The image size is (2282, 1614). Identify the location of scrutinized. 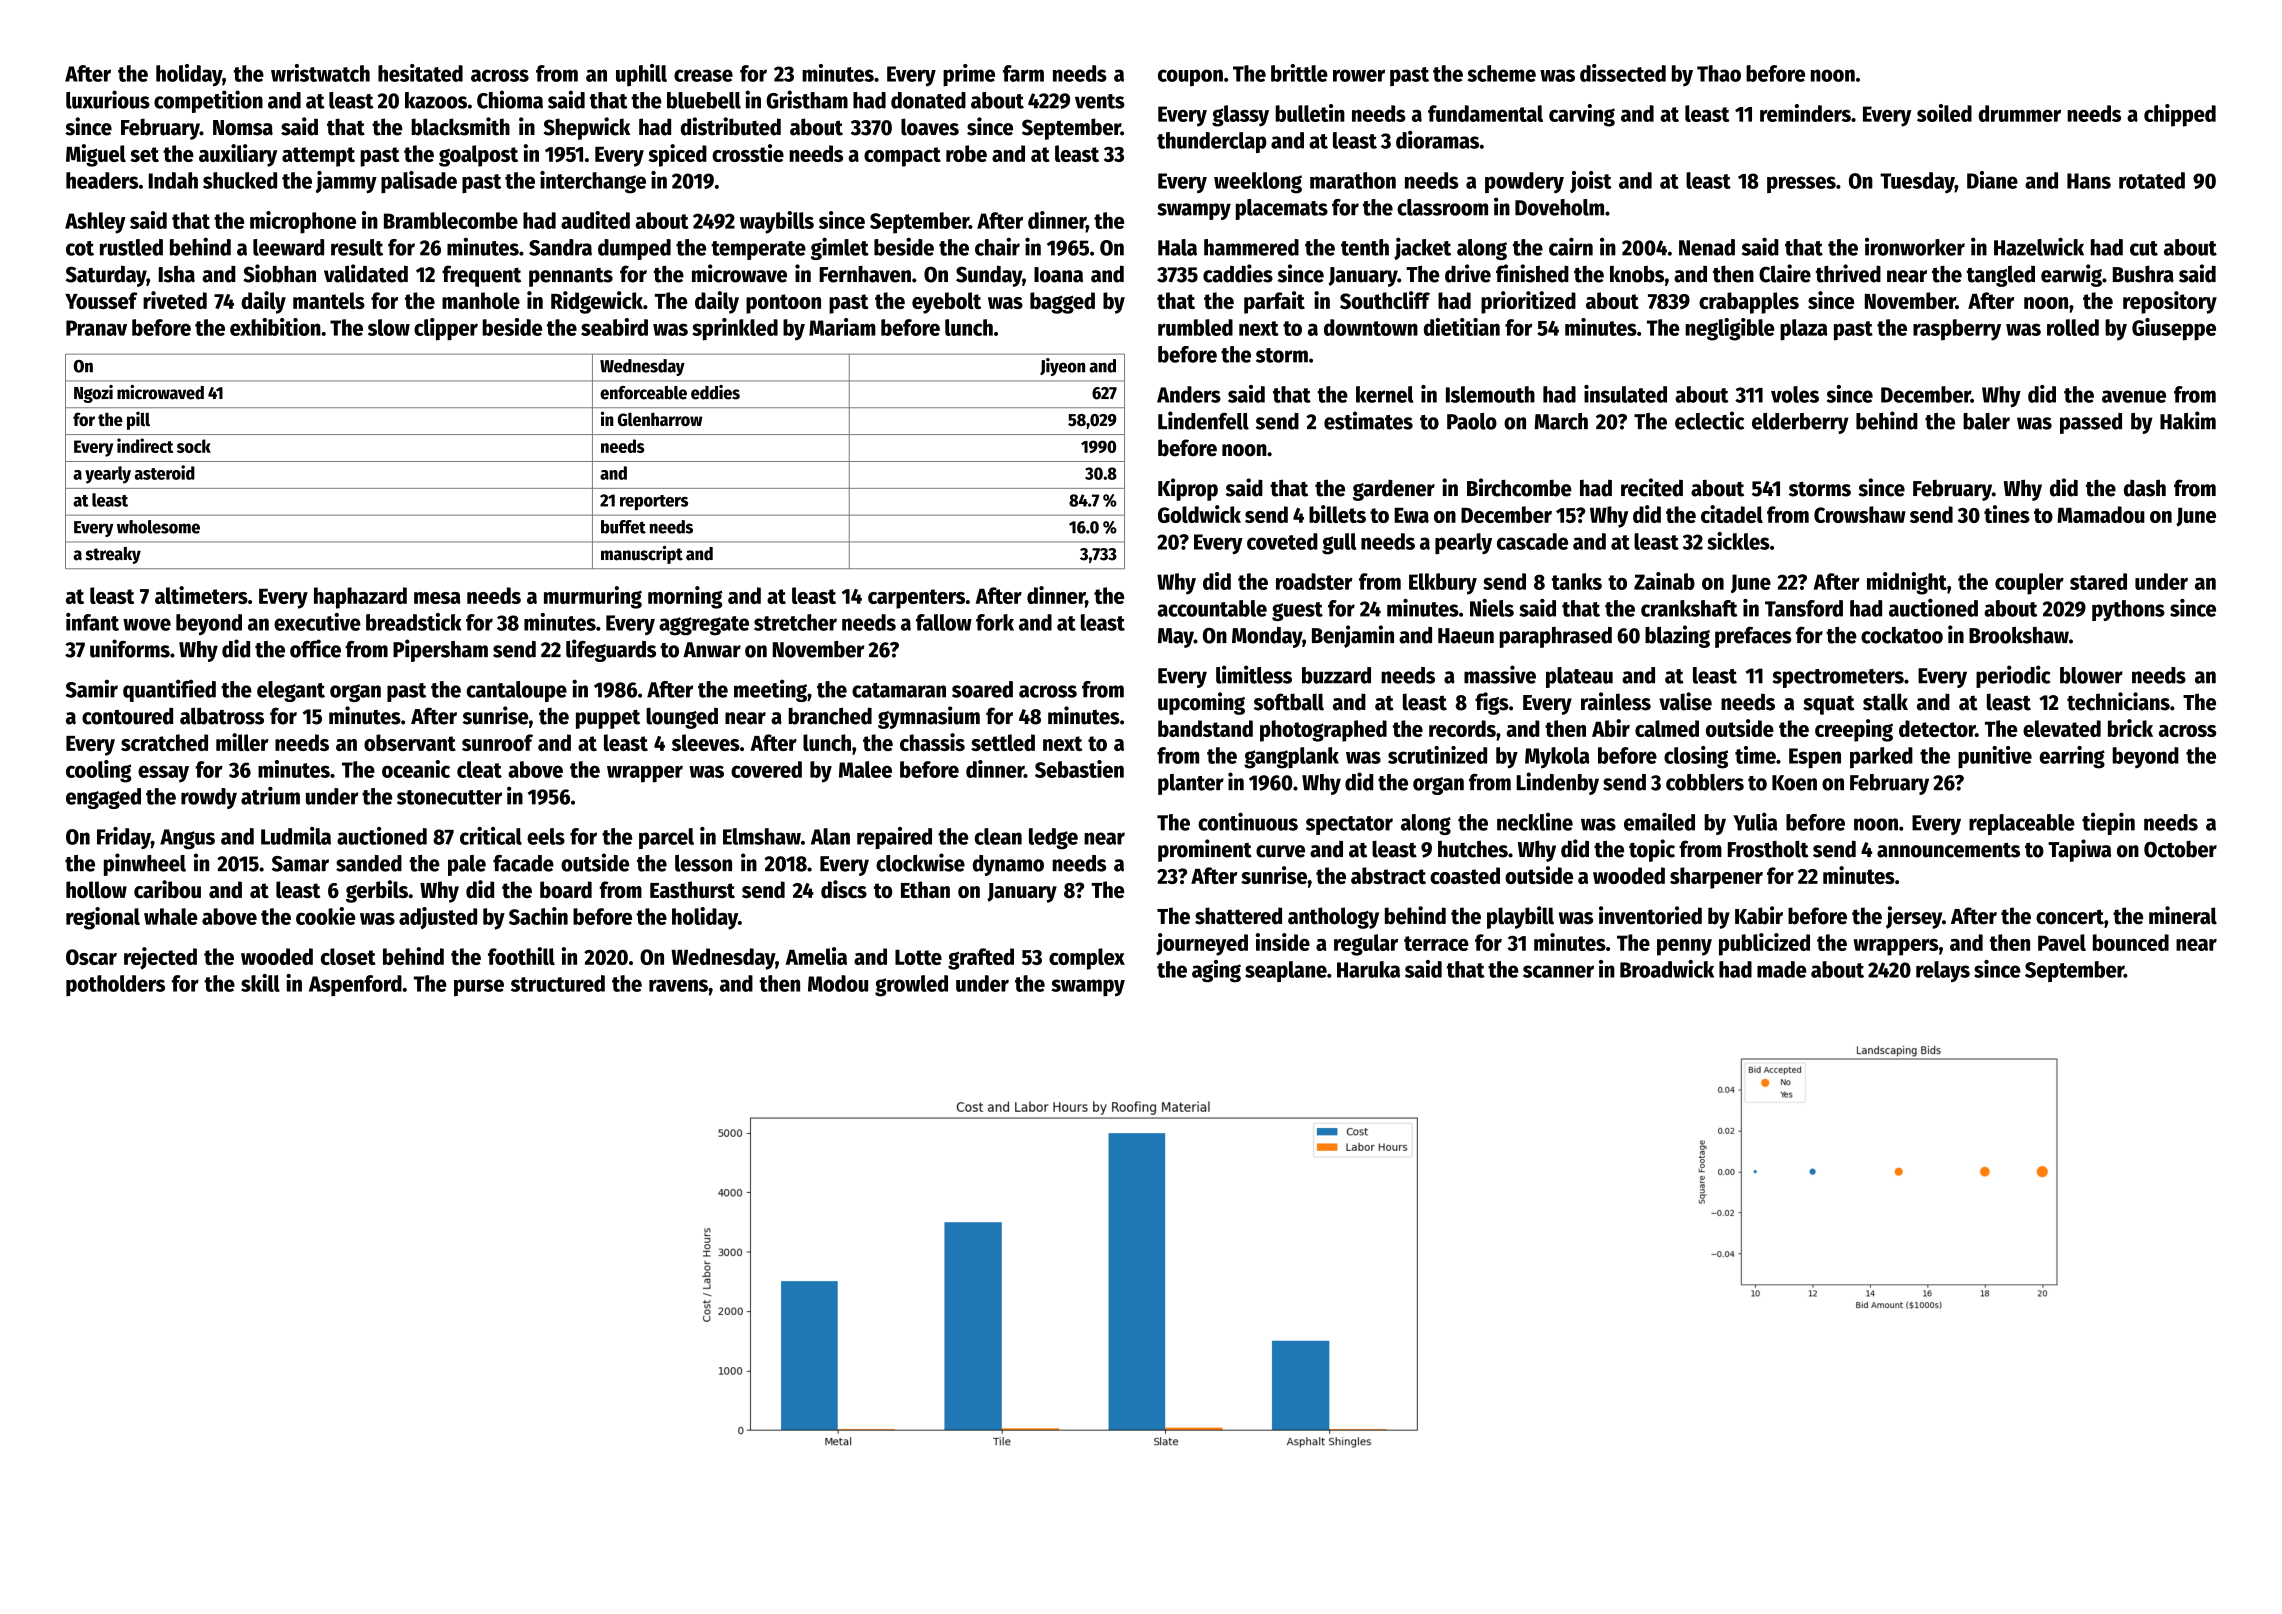
(1437, 755).
